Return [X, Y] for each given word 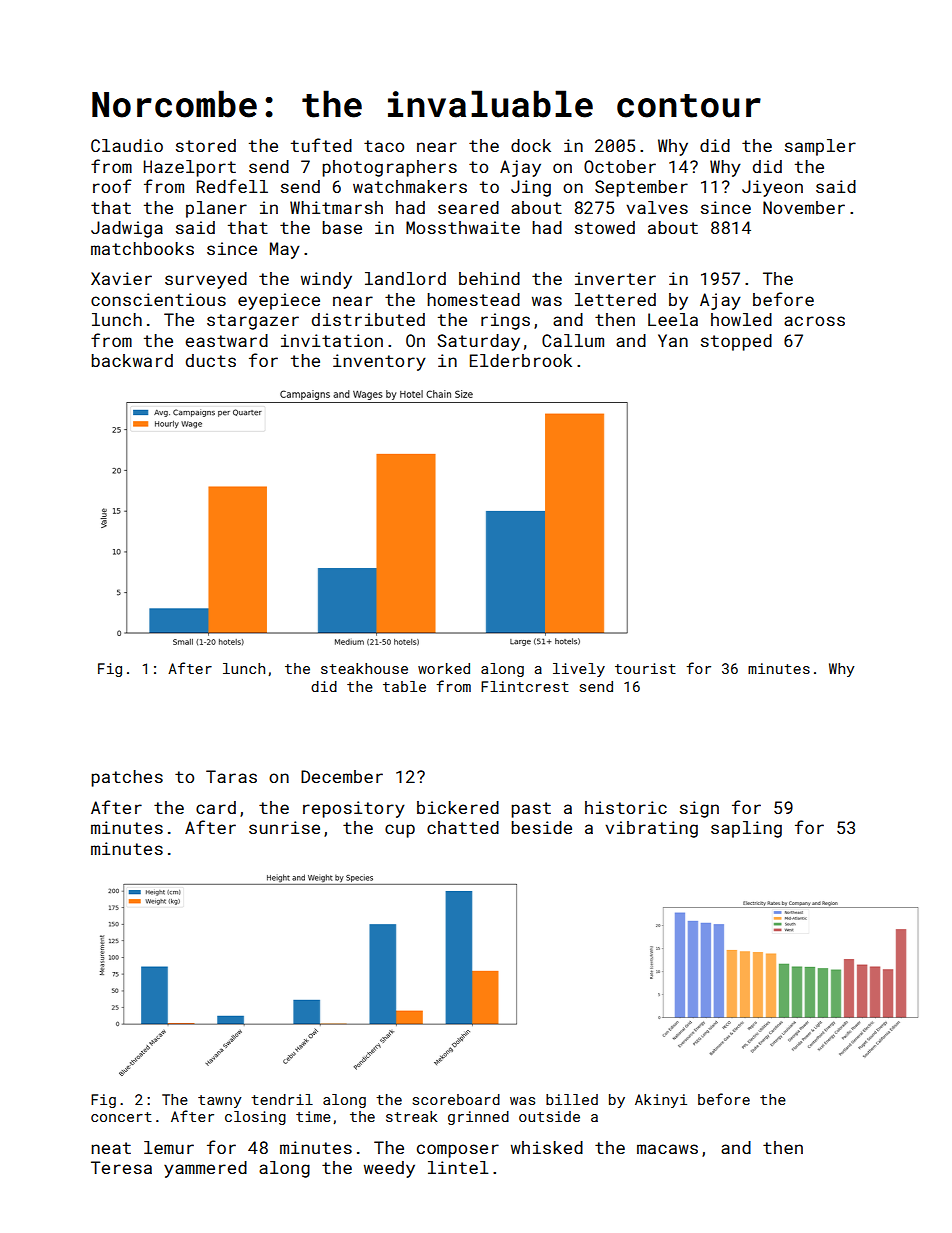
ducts [211, 360]
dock [531, 145]
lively [579, 670]
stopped [736, 342]
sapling [746, 829]
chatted [463, 827]
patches [127, 778]
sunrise [284, 827]
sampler [820, 147]
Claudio [127, 145]
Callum [573, 340]
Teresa [121, 1167]
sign [699, 809]
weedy [389, 1169]
